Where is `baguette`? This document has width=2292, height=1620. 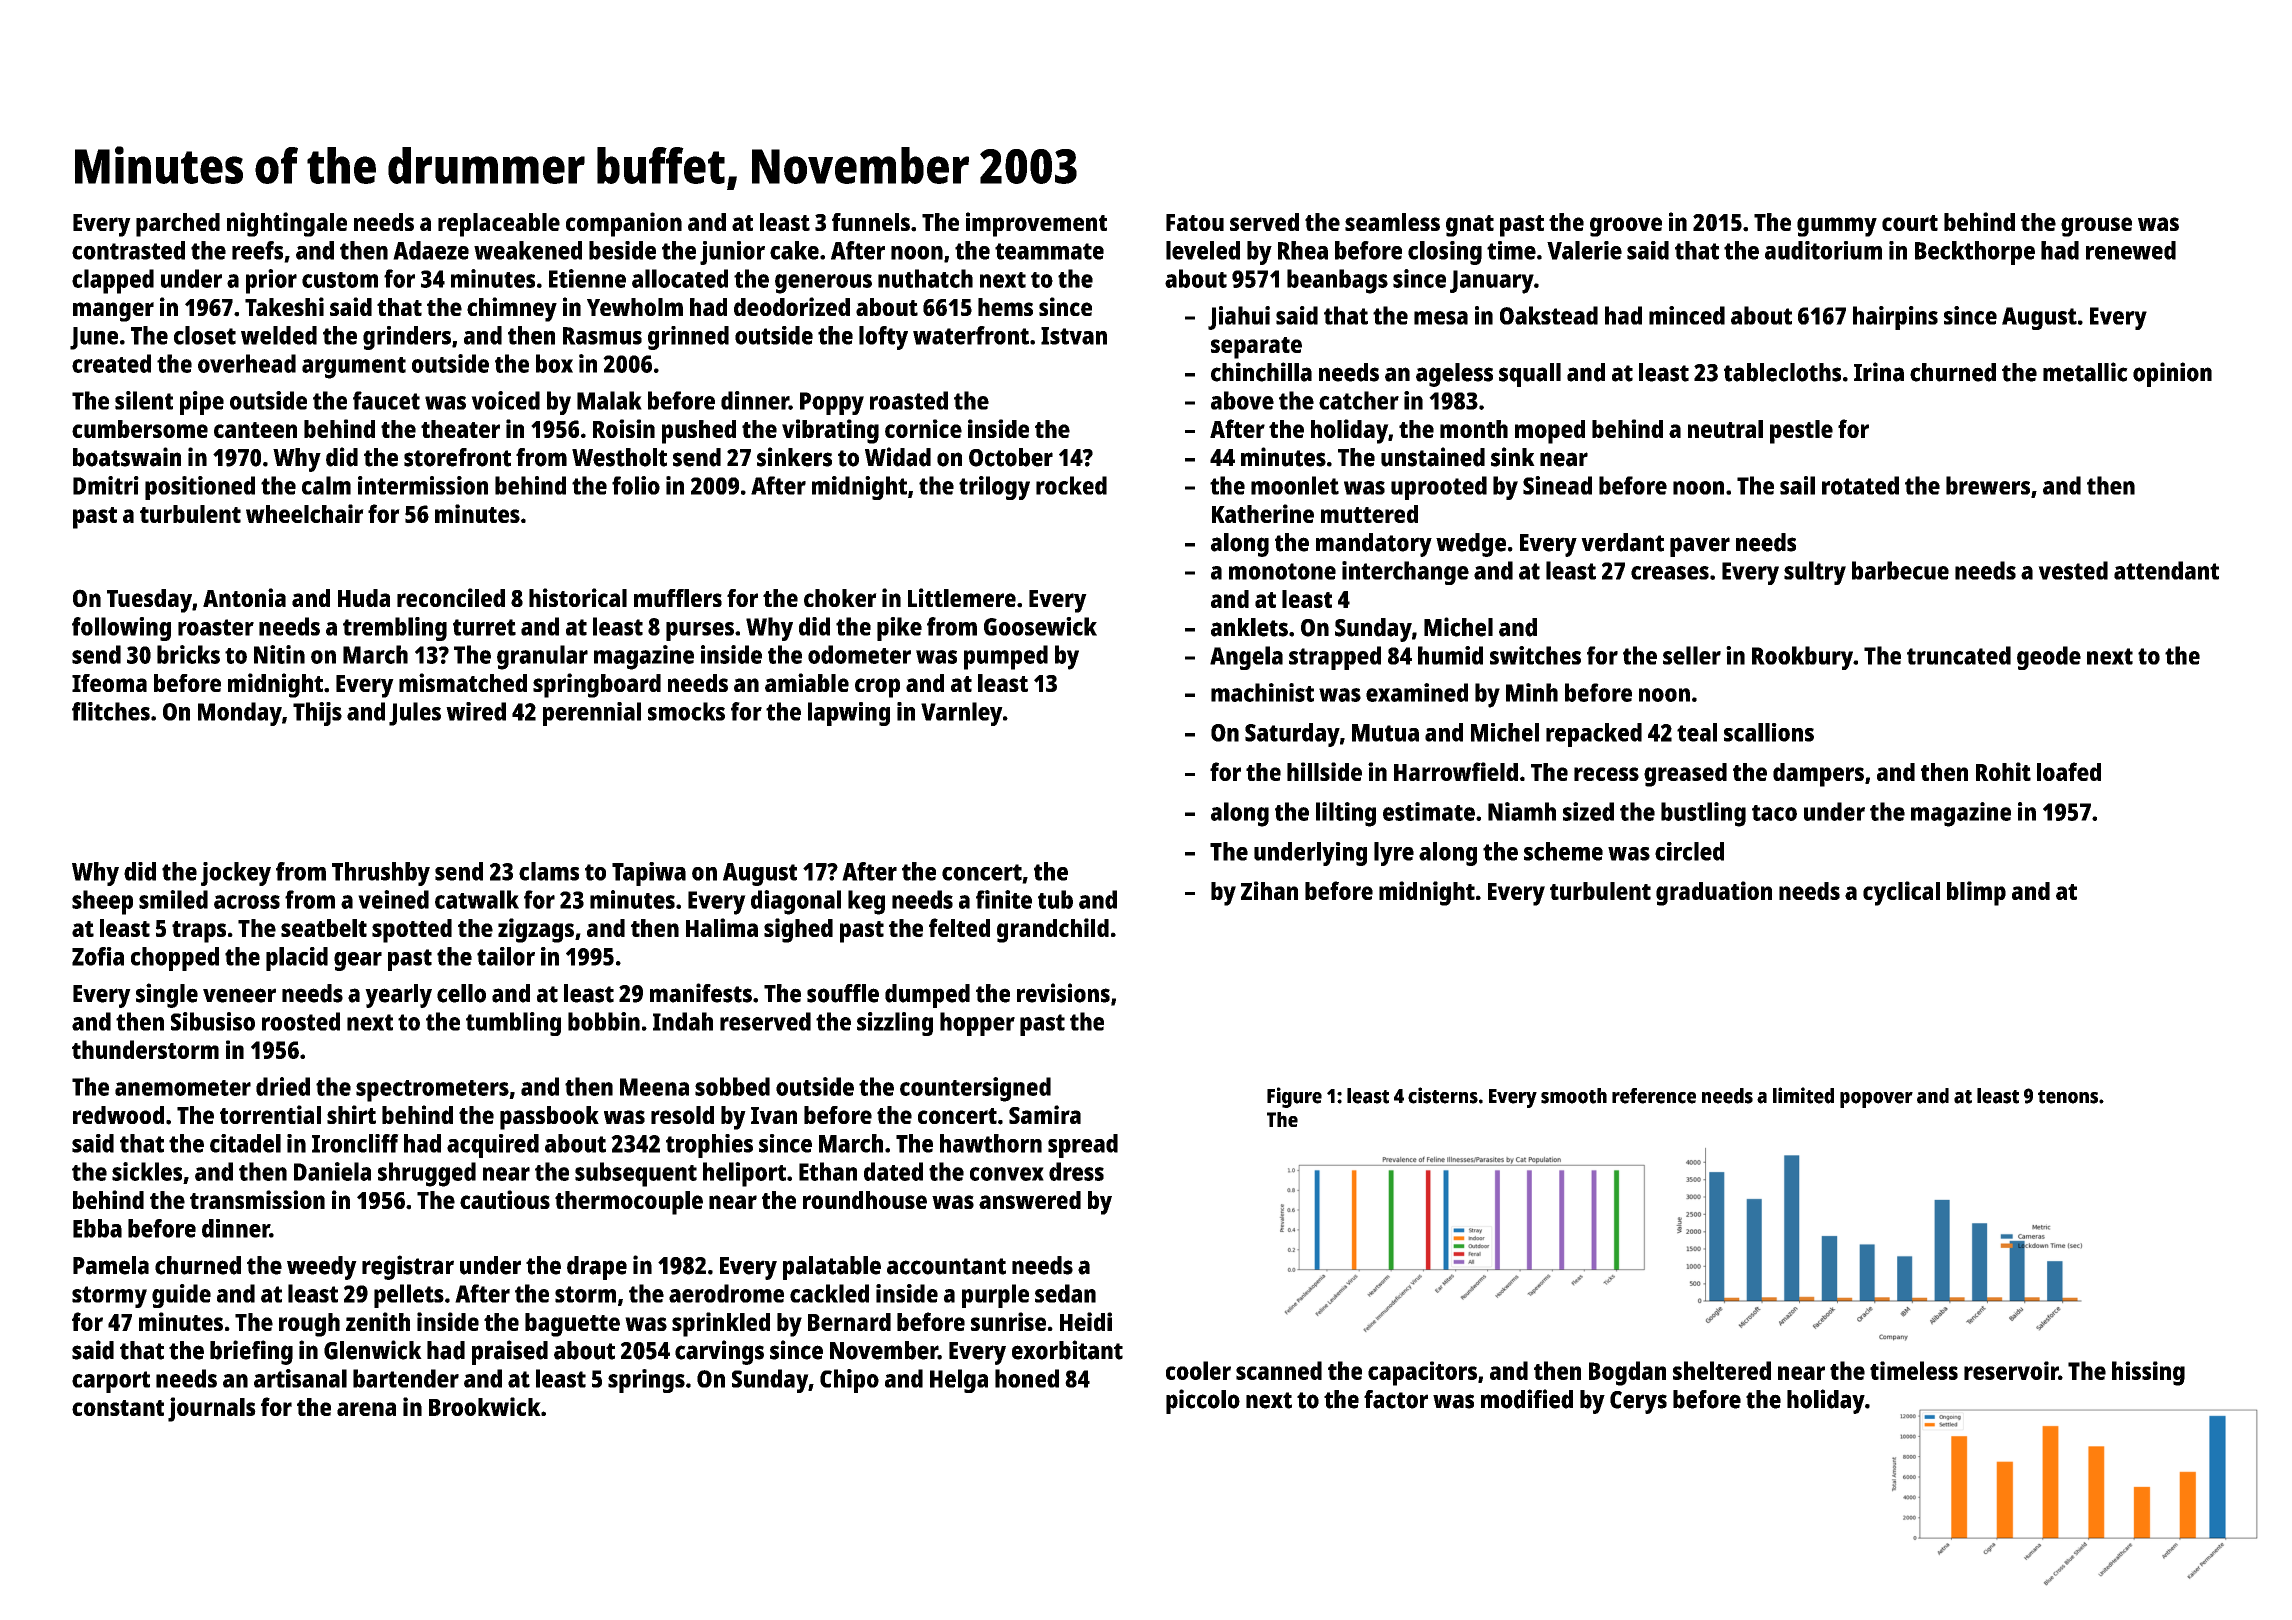
baguette is located at coordinates (572, 1325).
